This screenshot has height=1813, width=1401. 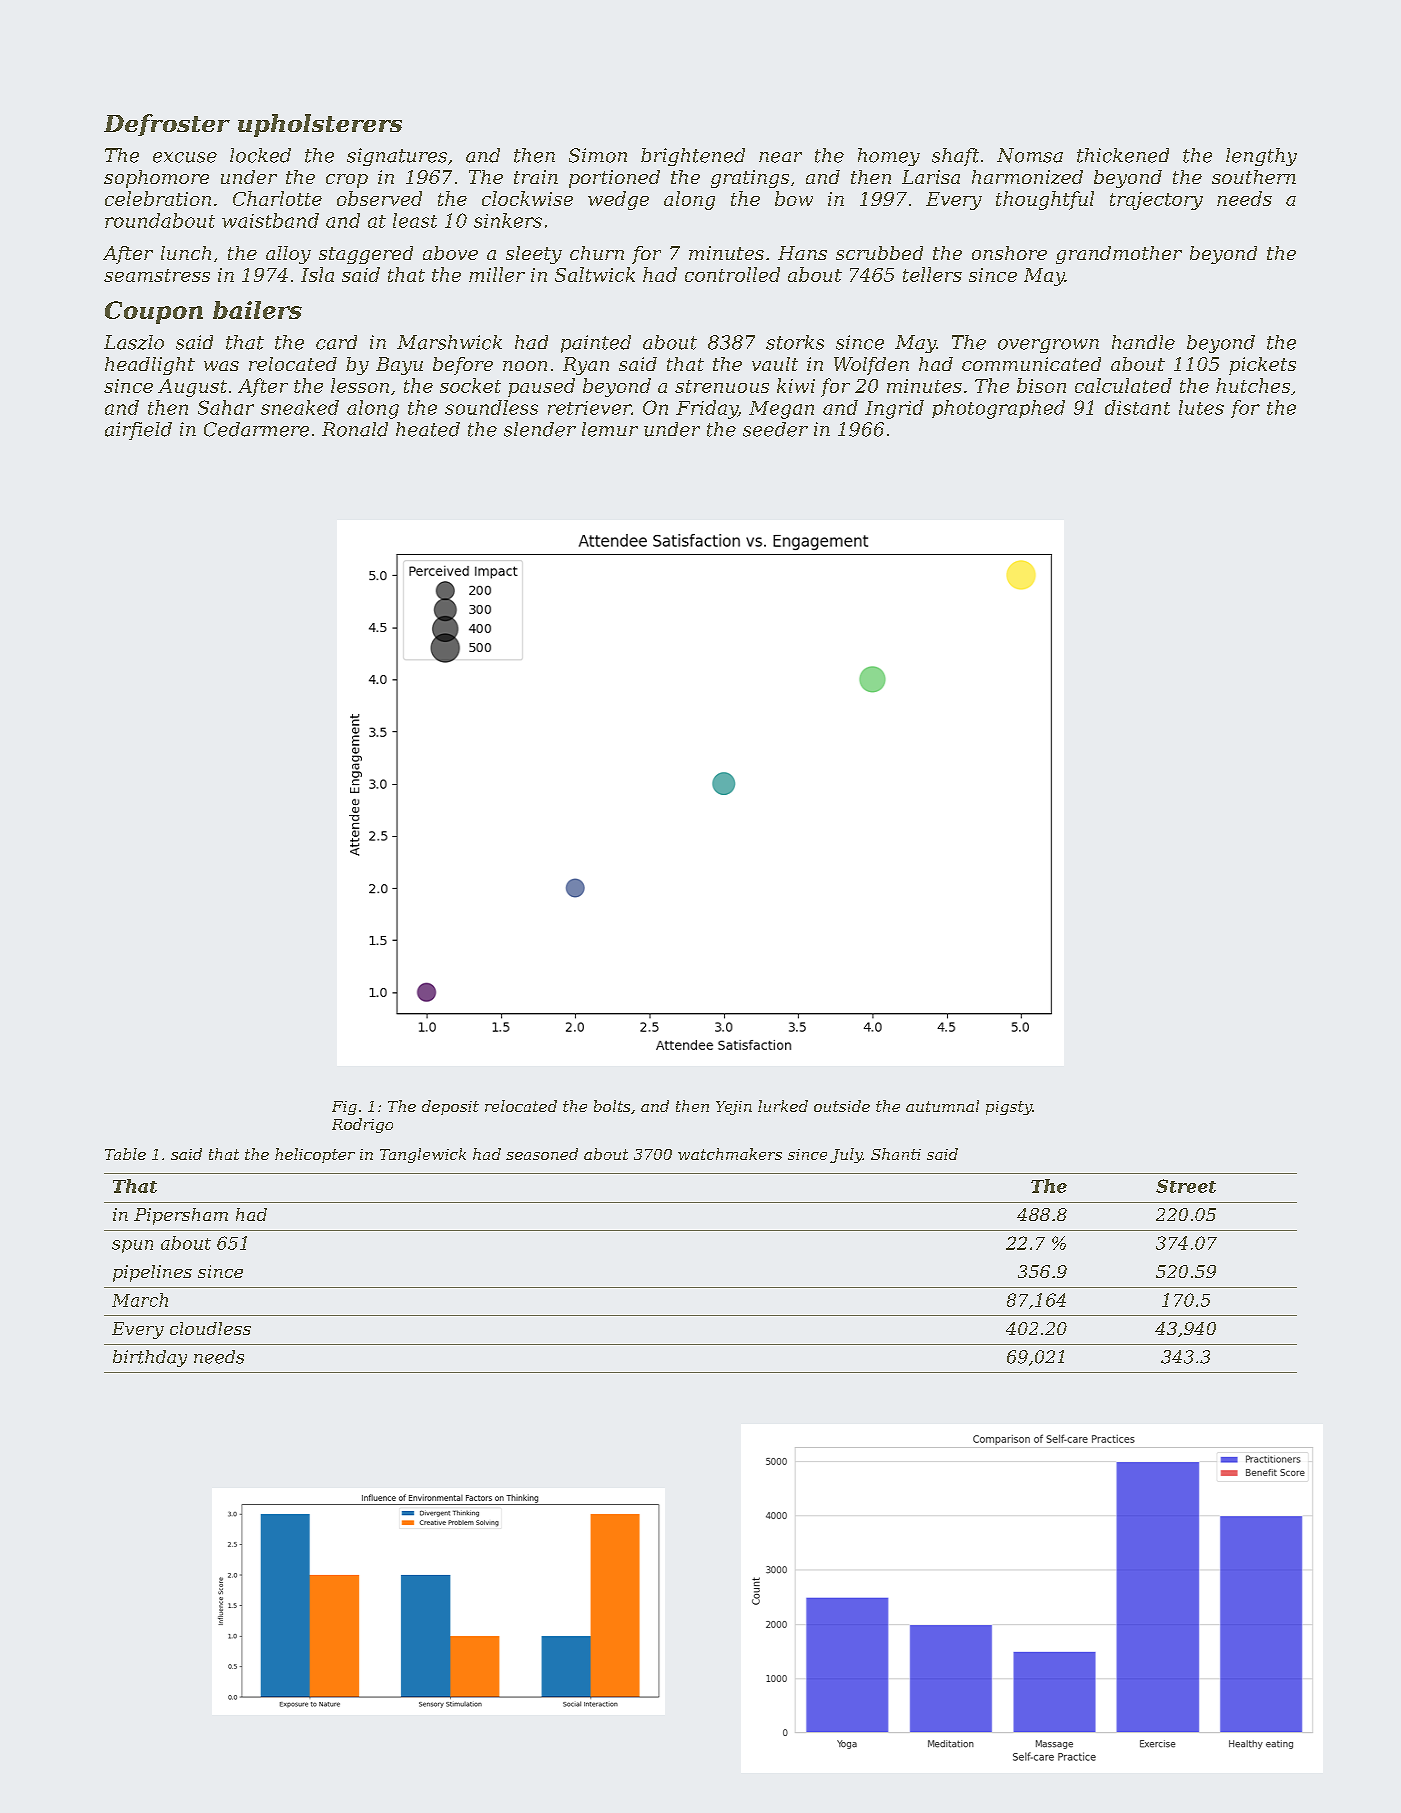 What do you see at coordinates (428, 429) in the screenshot?
I see `heated` at bounding box center [428, 429].
